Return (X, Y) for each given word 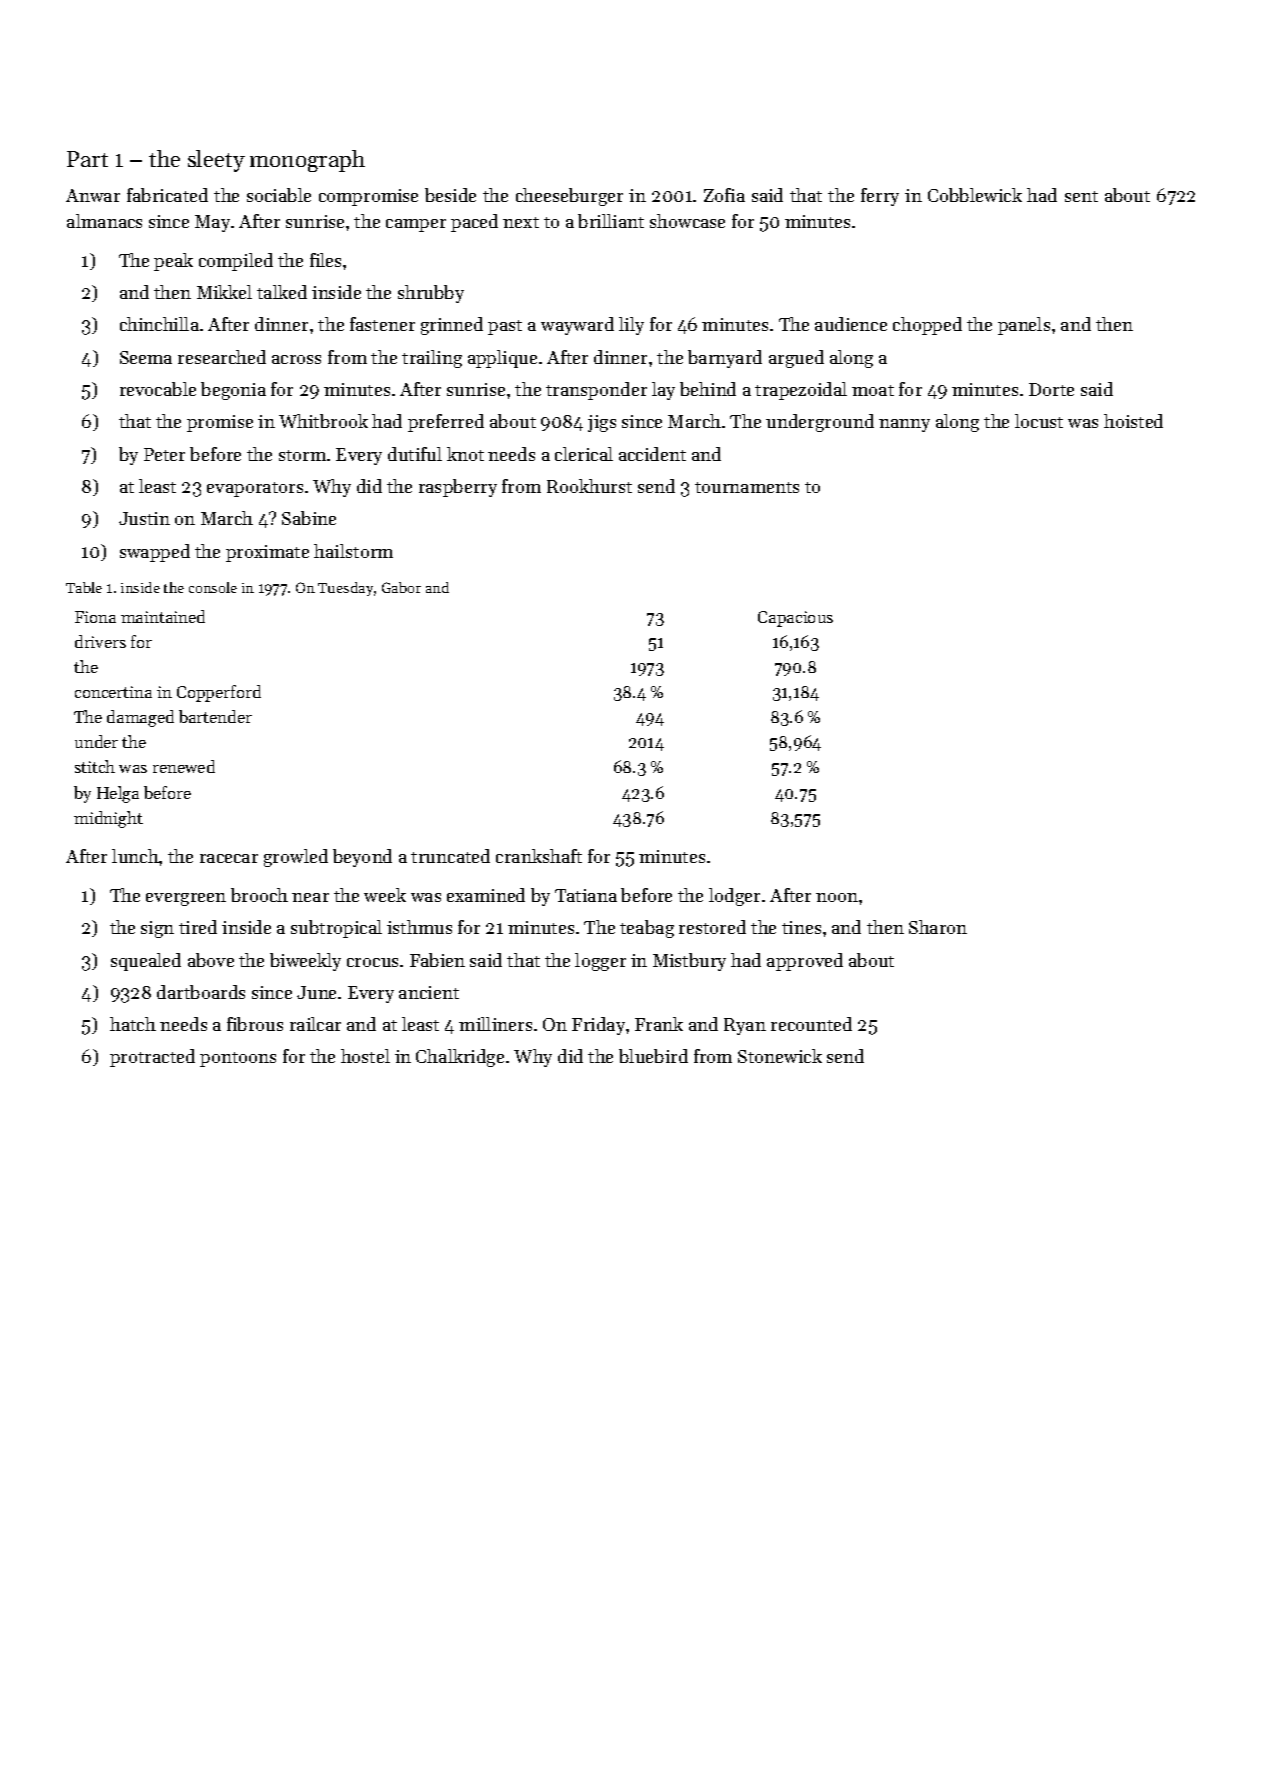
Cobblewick (975, 195)
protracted (152, 1058)
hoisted (1133, 421)
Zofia (724, 195)
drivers (100, 641)
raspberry (458, 488)
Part (87, 159)
